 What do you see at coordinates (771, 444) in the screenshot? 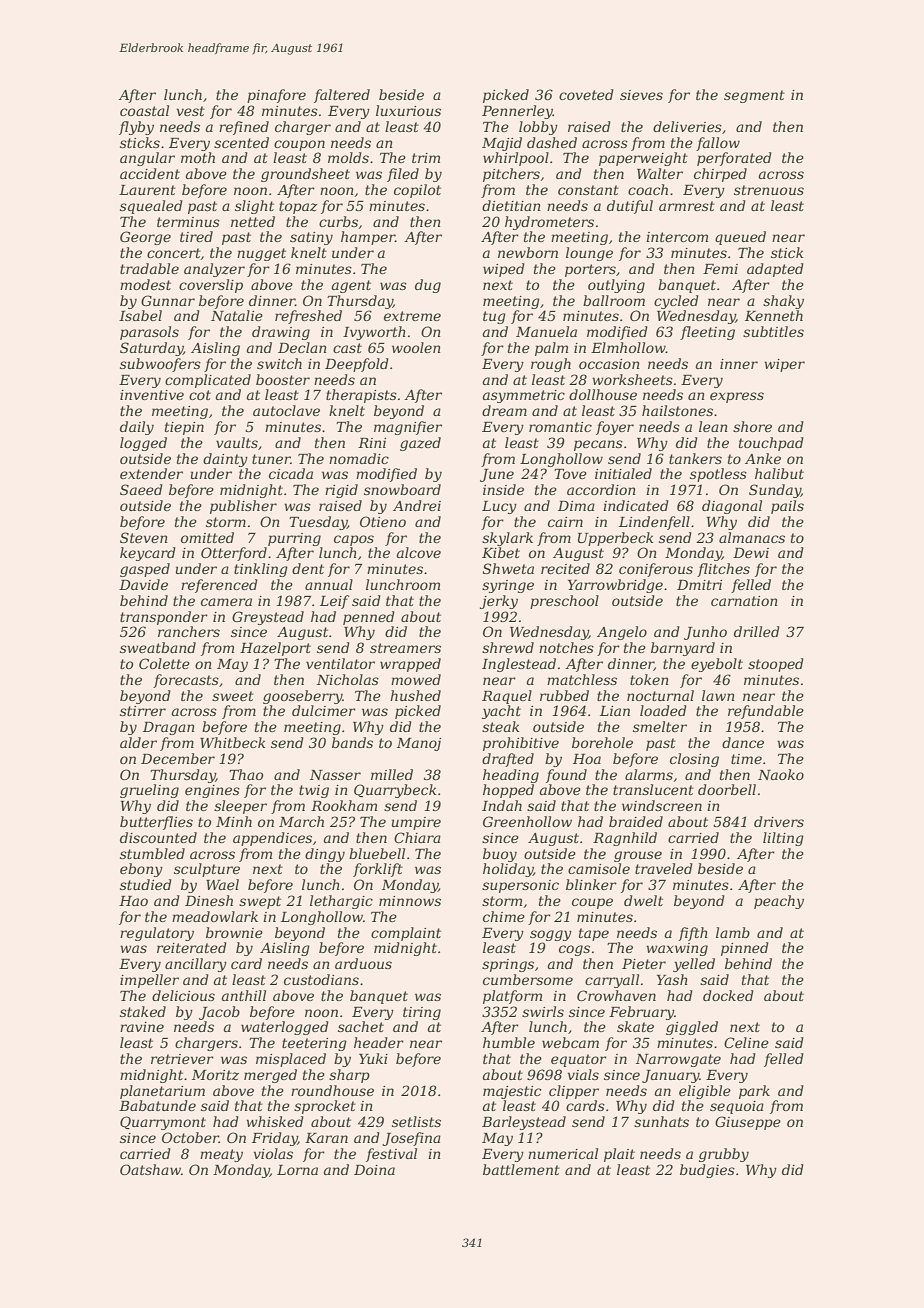
I see `touchpad` at bounding box center [771, 444].
